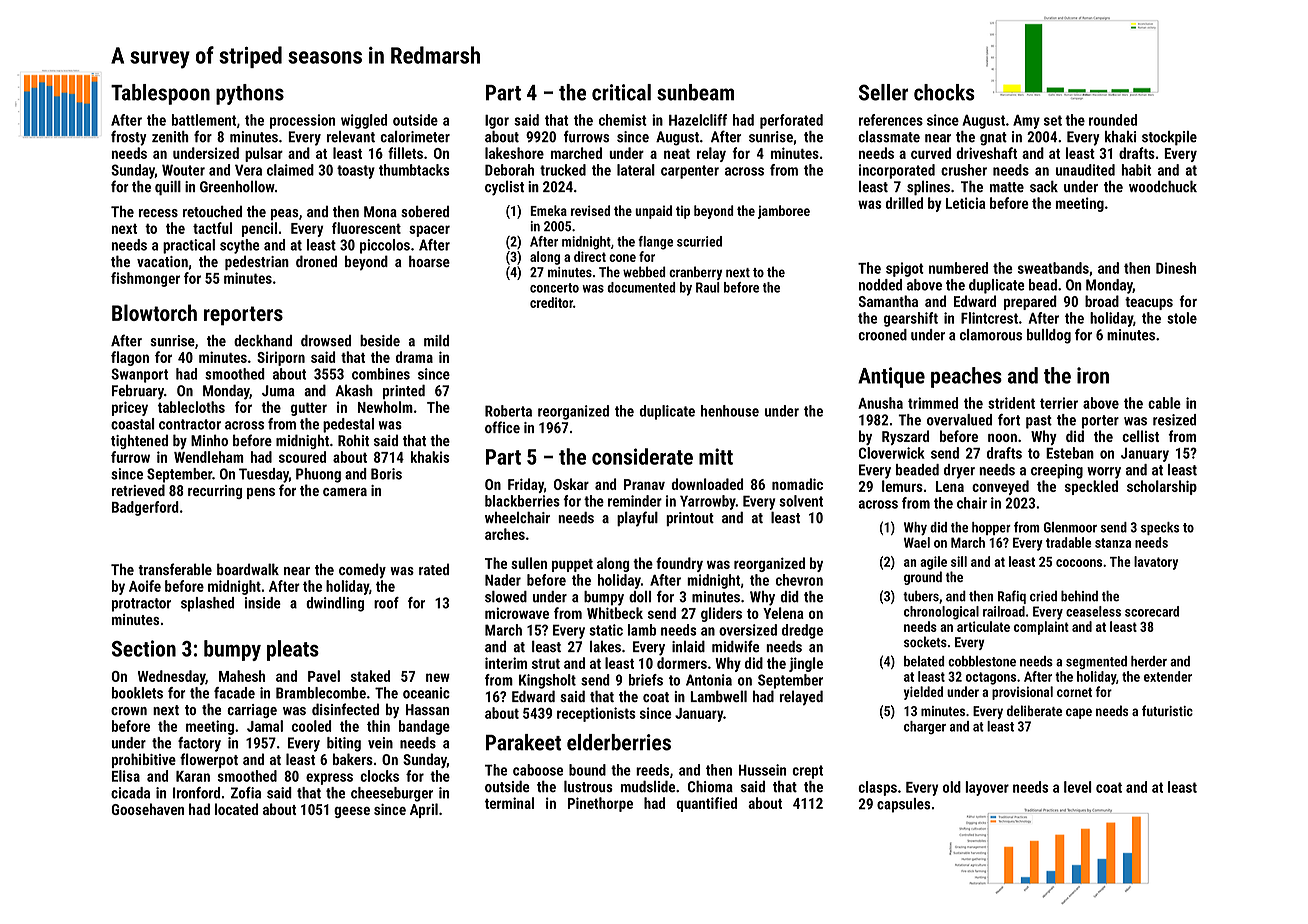  I want to click on cable, so click(1164, 403).
